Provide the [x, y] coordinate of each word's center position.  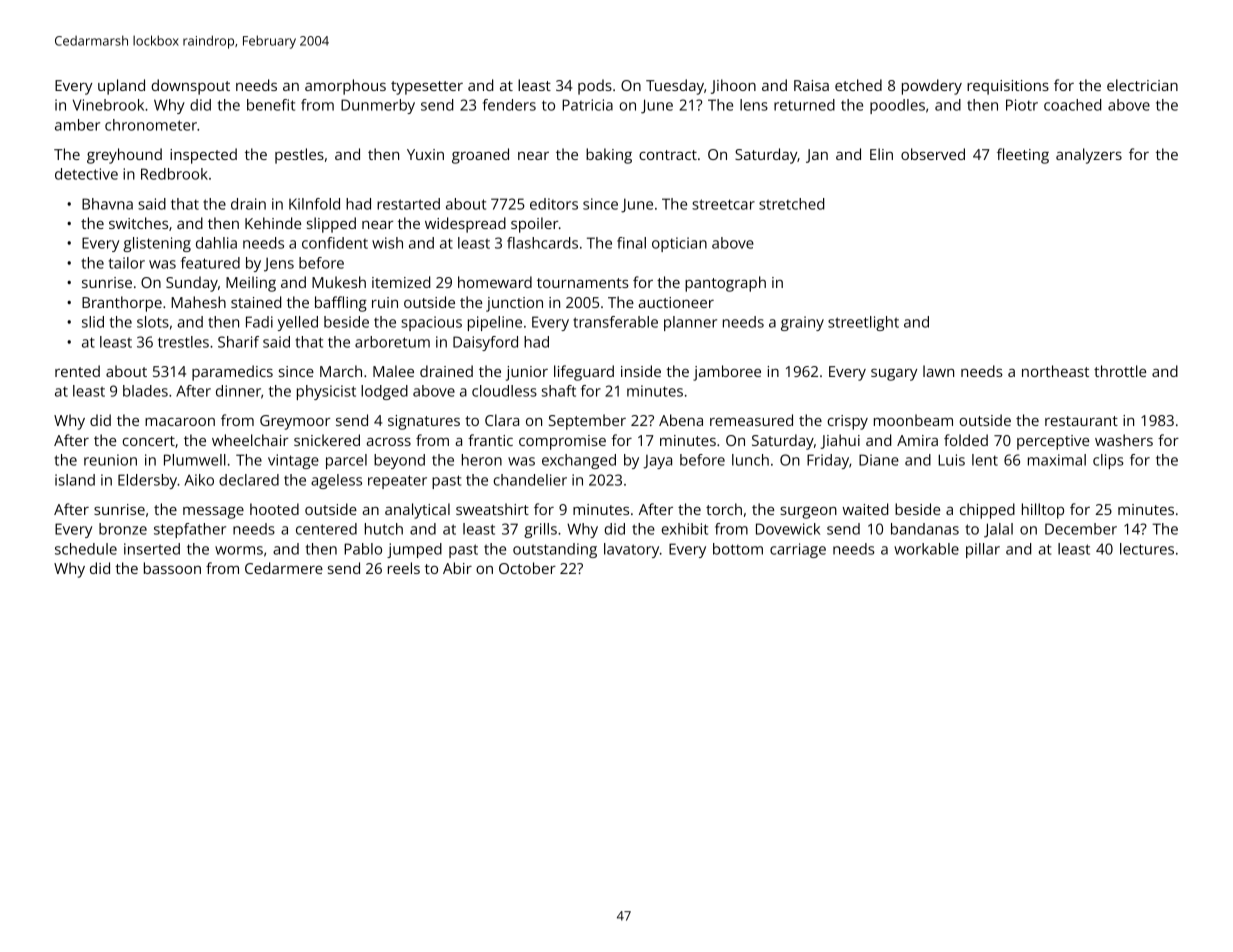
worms [239, 550]
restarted [408, 204]
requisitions [1008, 87]
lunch [750, 460]
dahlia [216, 243]
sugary [894, 374]
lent [985, 460]
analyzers [1089, 156]
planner [690, 323]
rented [77, 371]
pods [595, 87]
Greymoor [295, 422]
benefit [271, 105]
